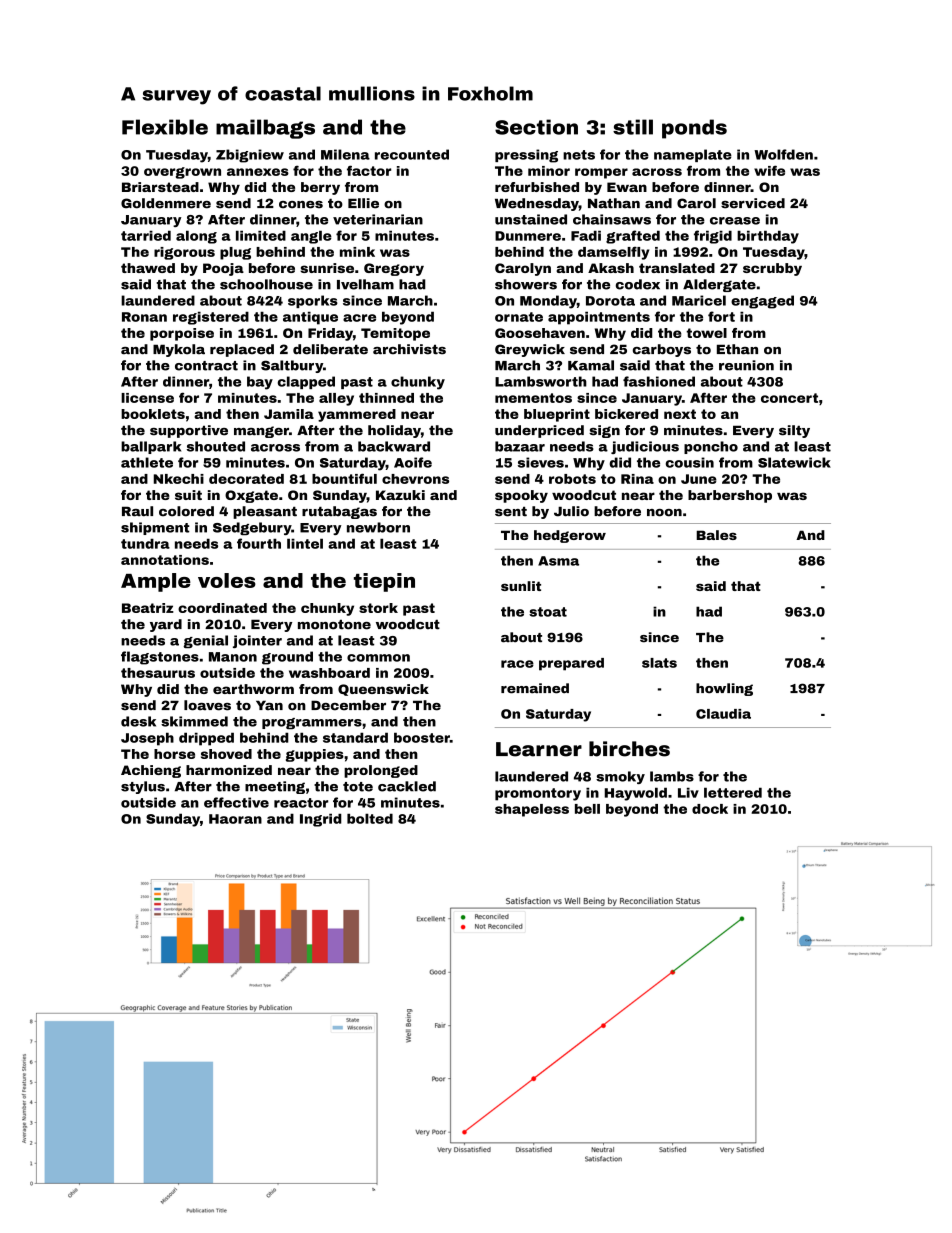  I want to click on booster, so click(422, 737).
